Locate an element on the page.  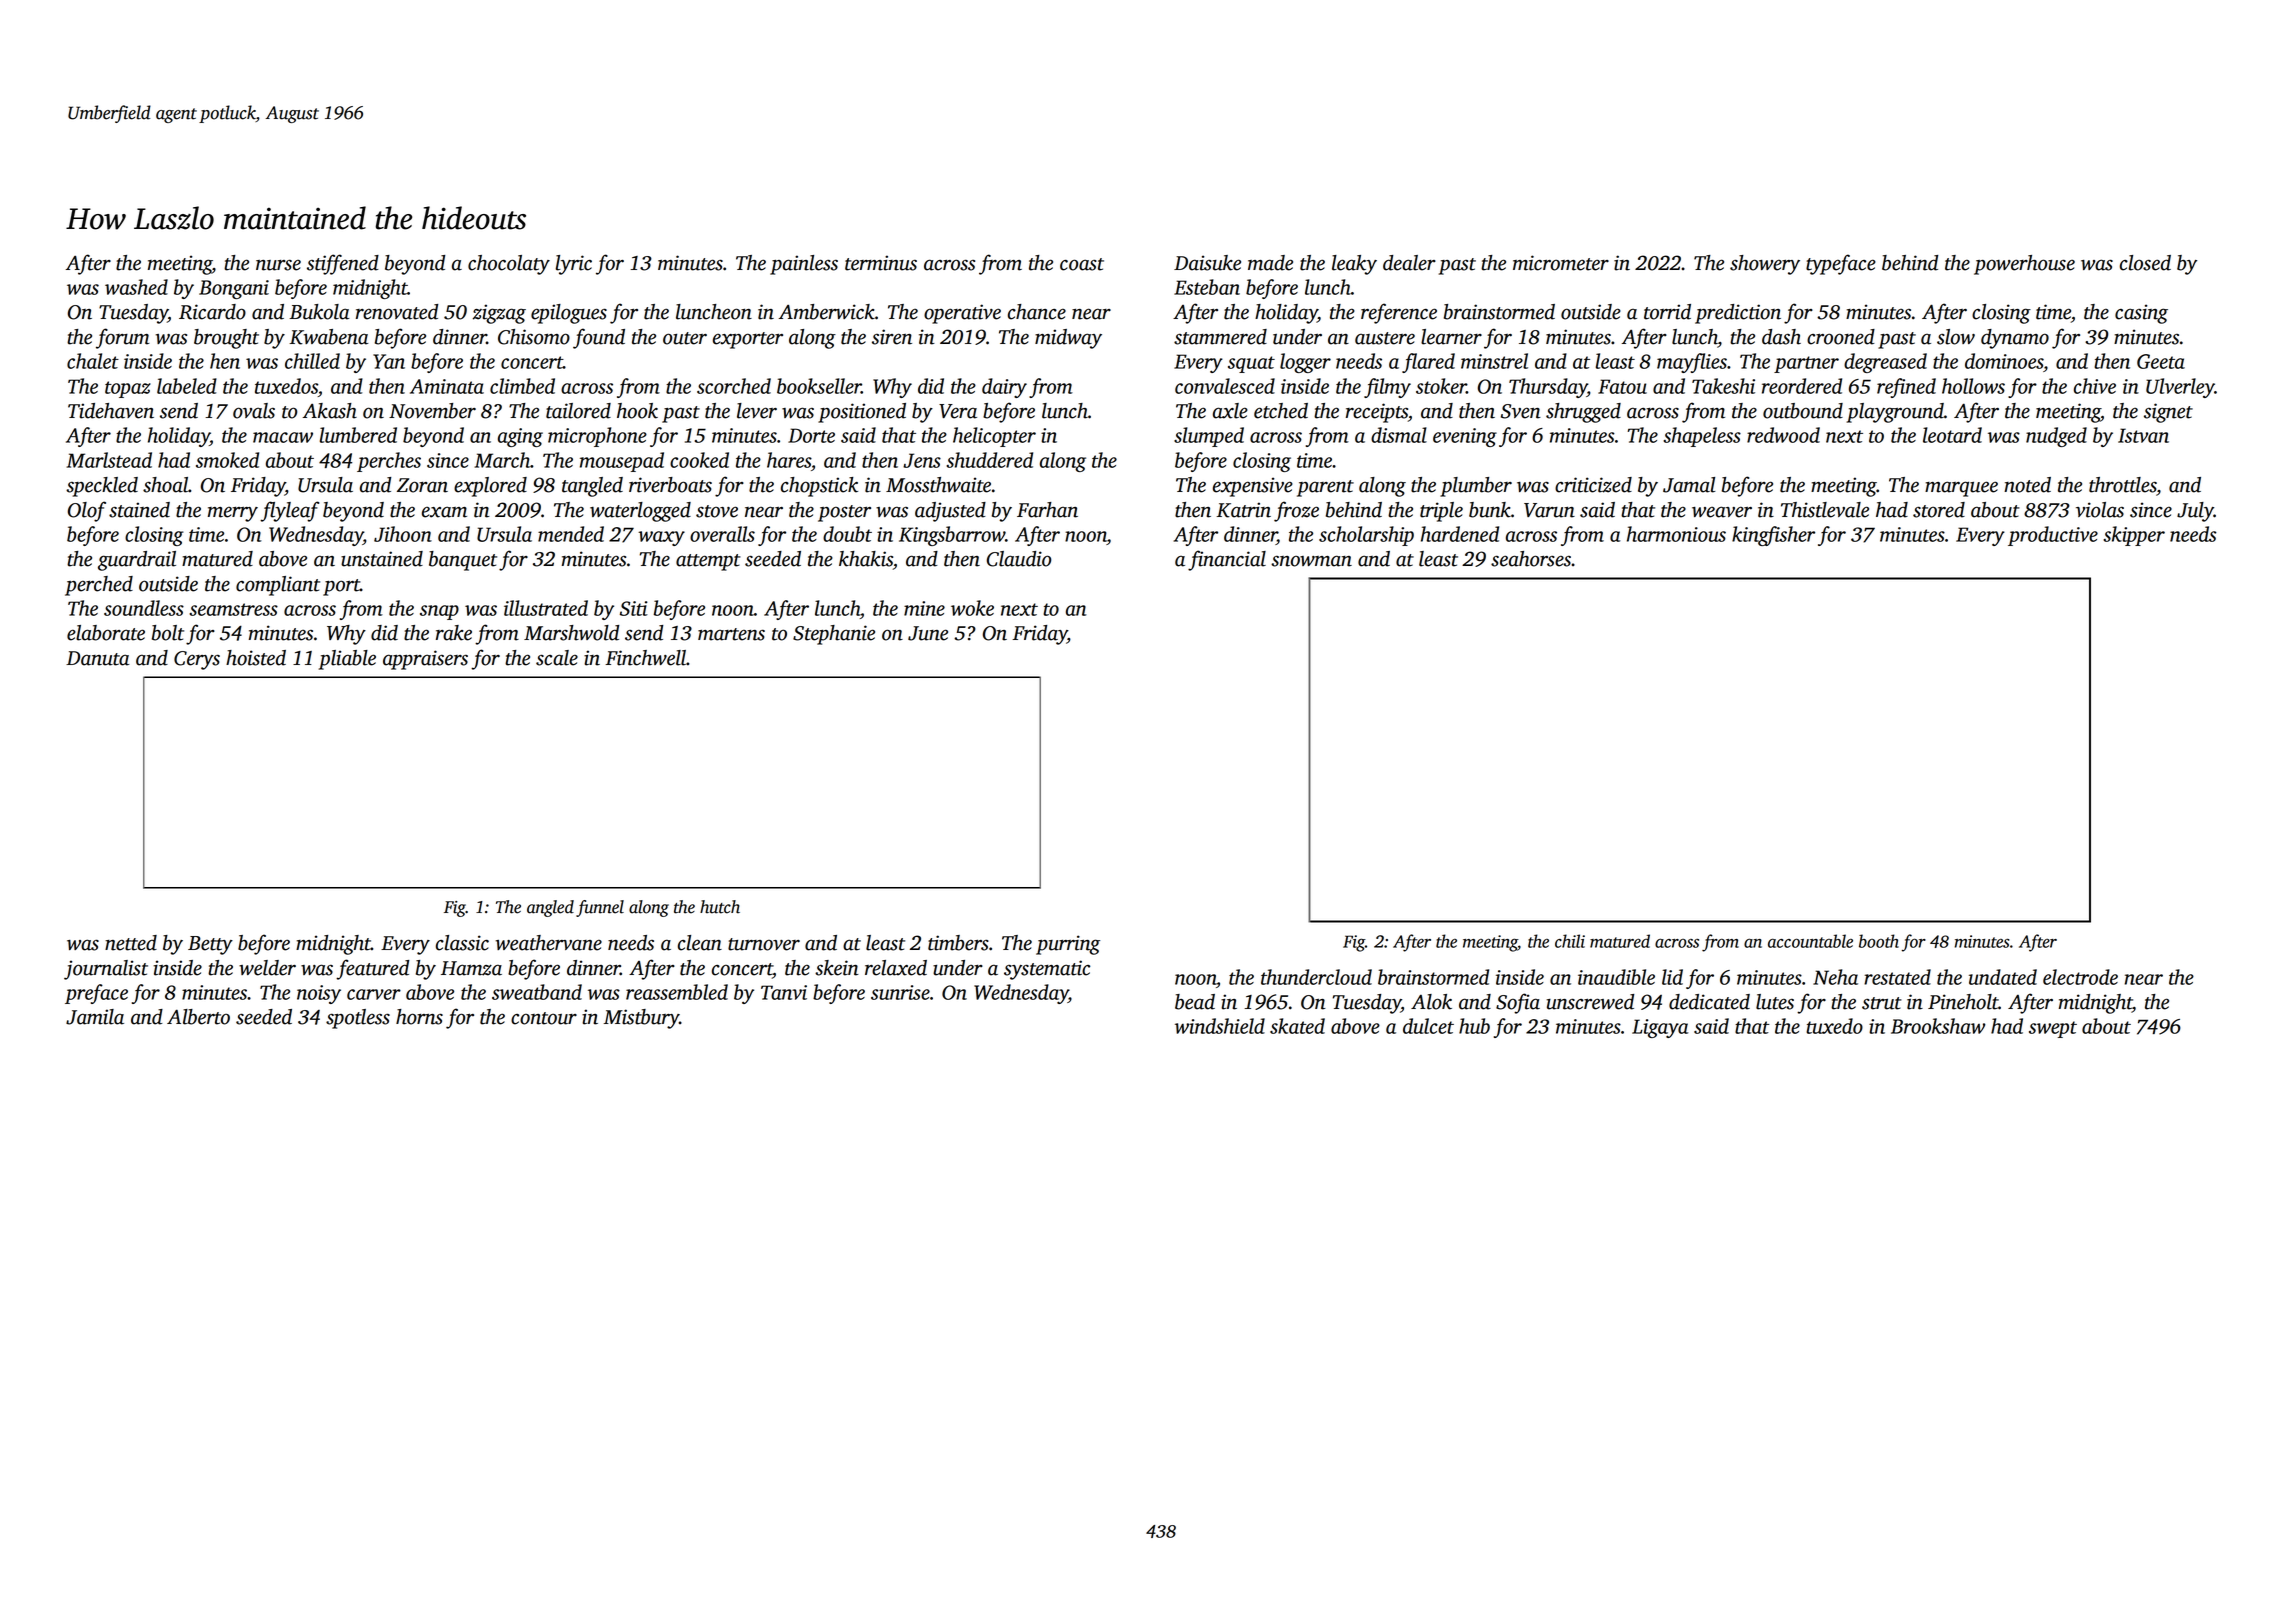
classic is located at coordinates (462, 943).
